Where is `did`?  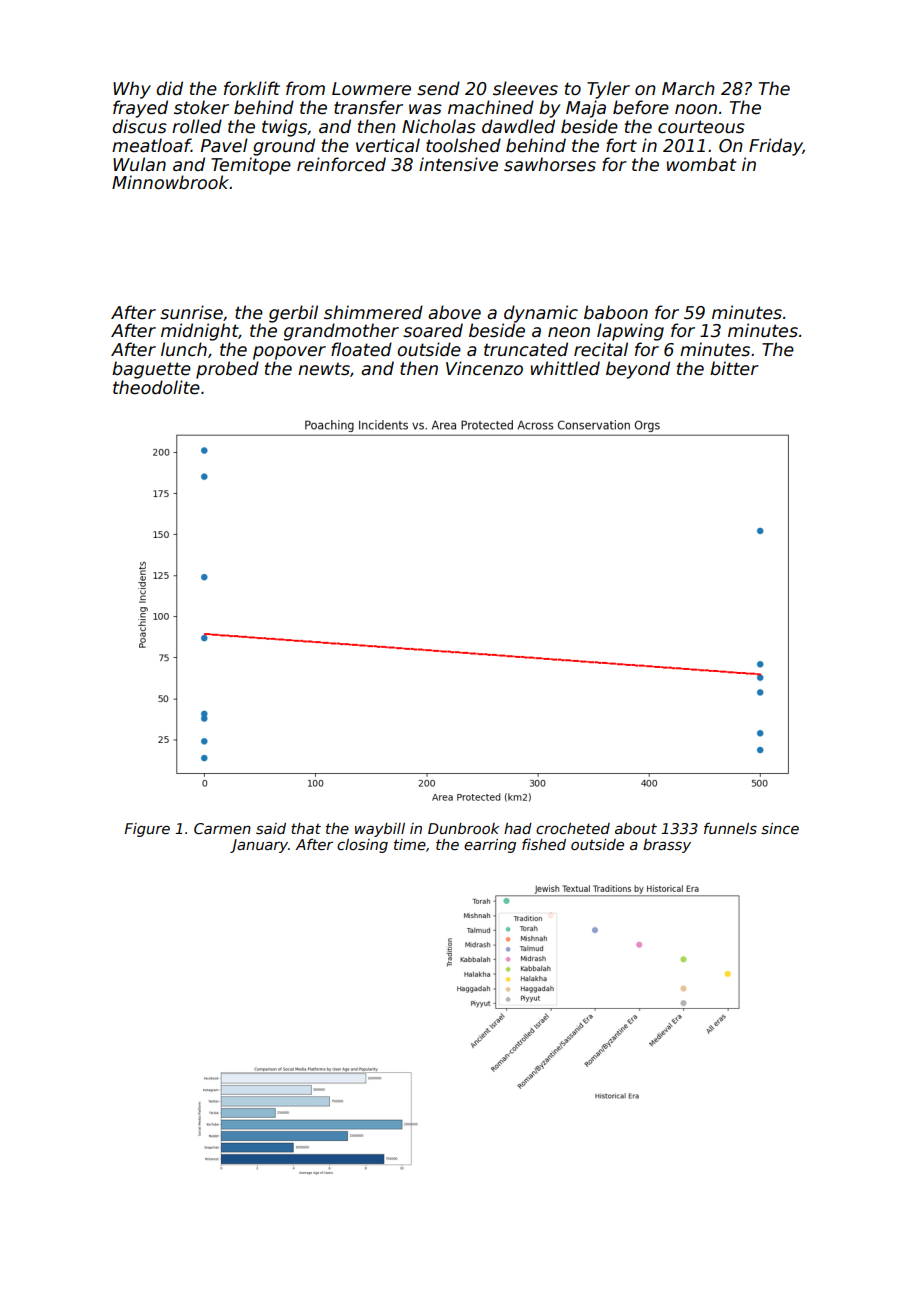 did is located at coordinates (169, 88).
